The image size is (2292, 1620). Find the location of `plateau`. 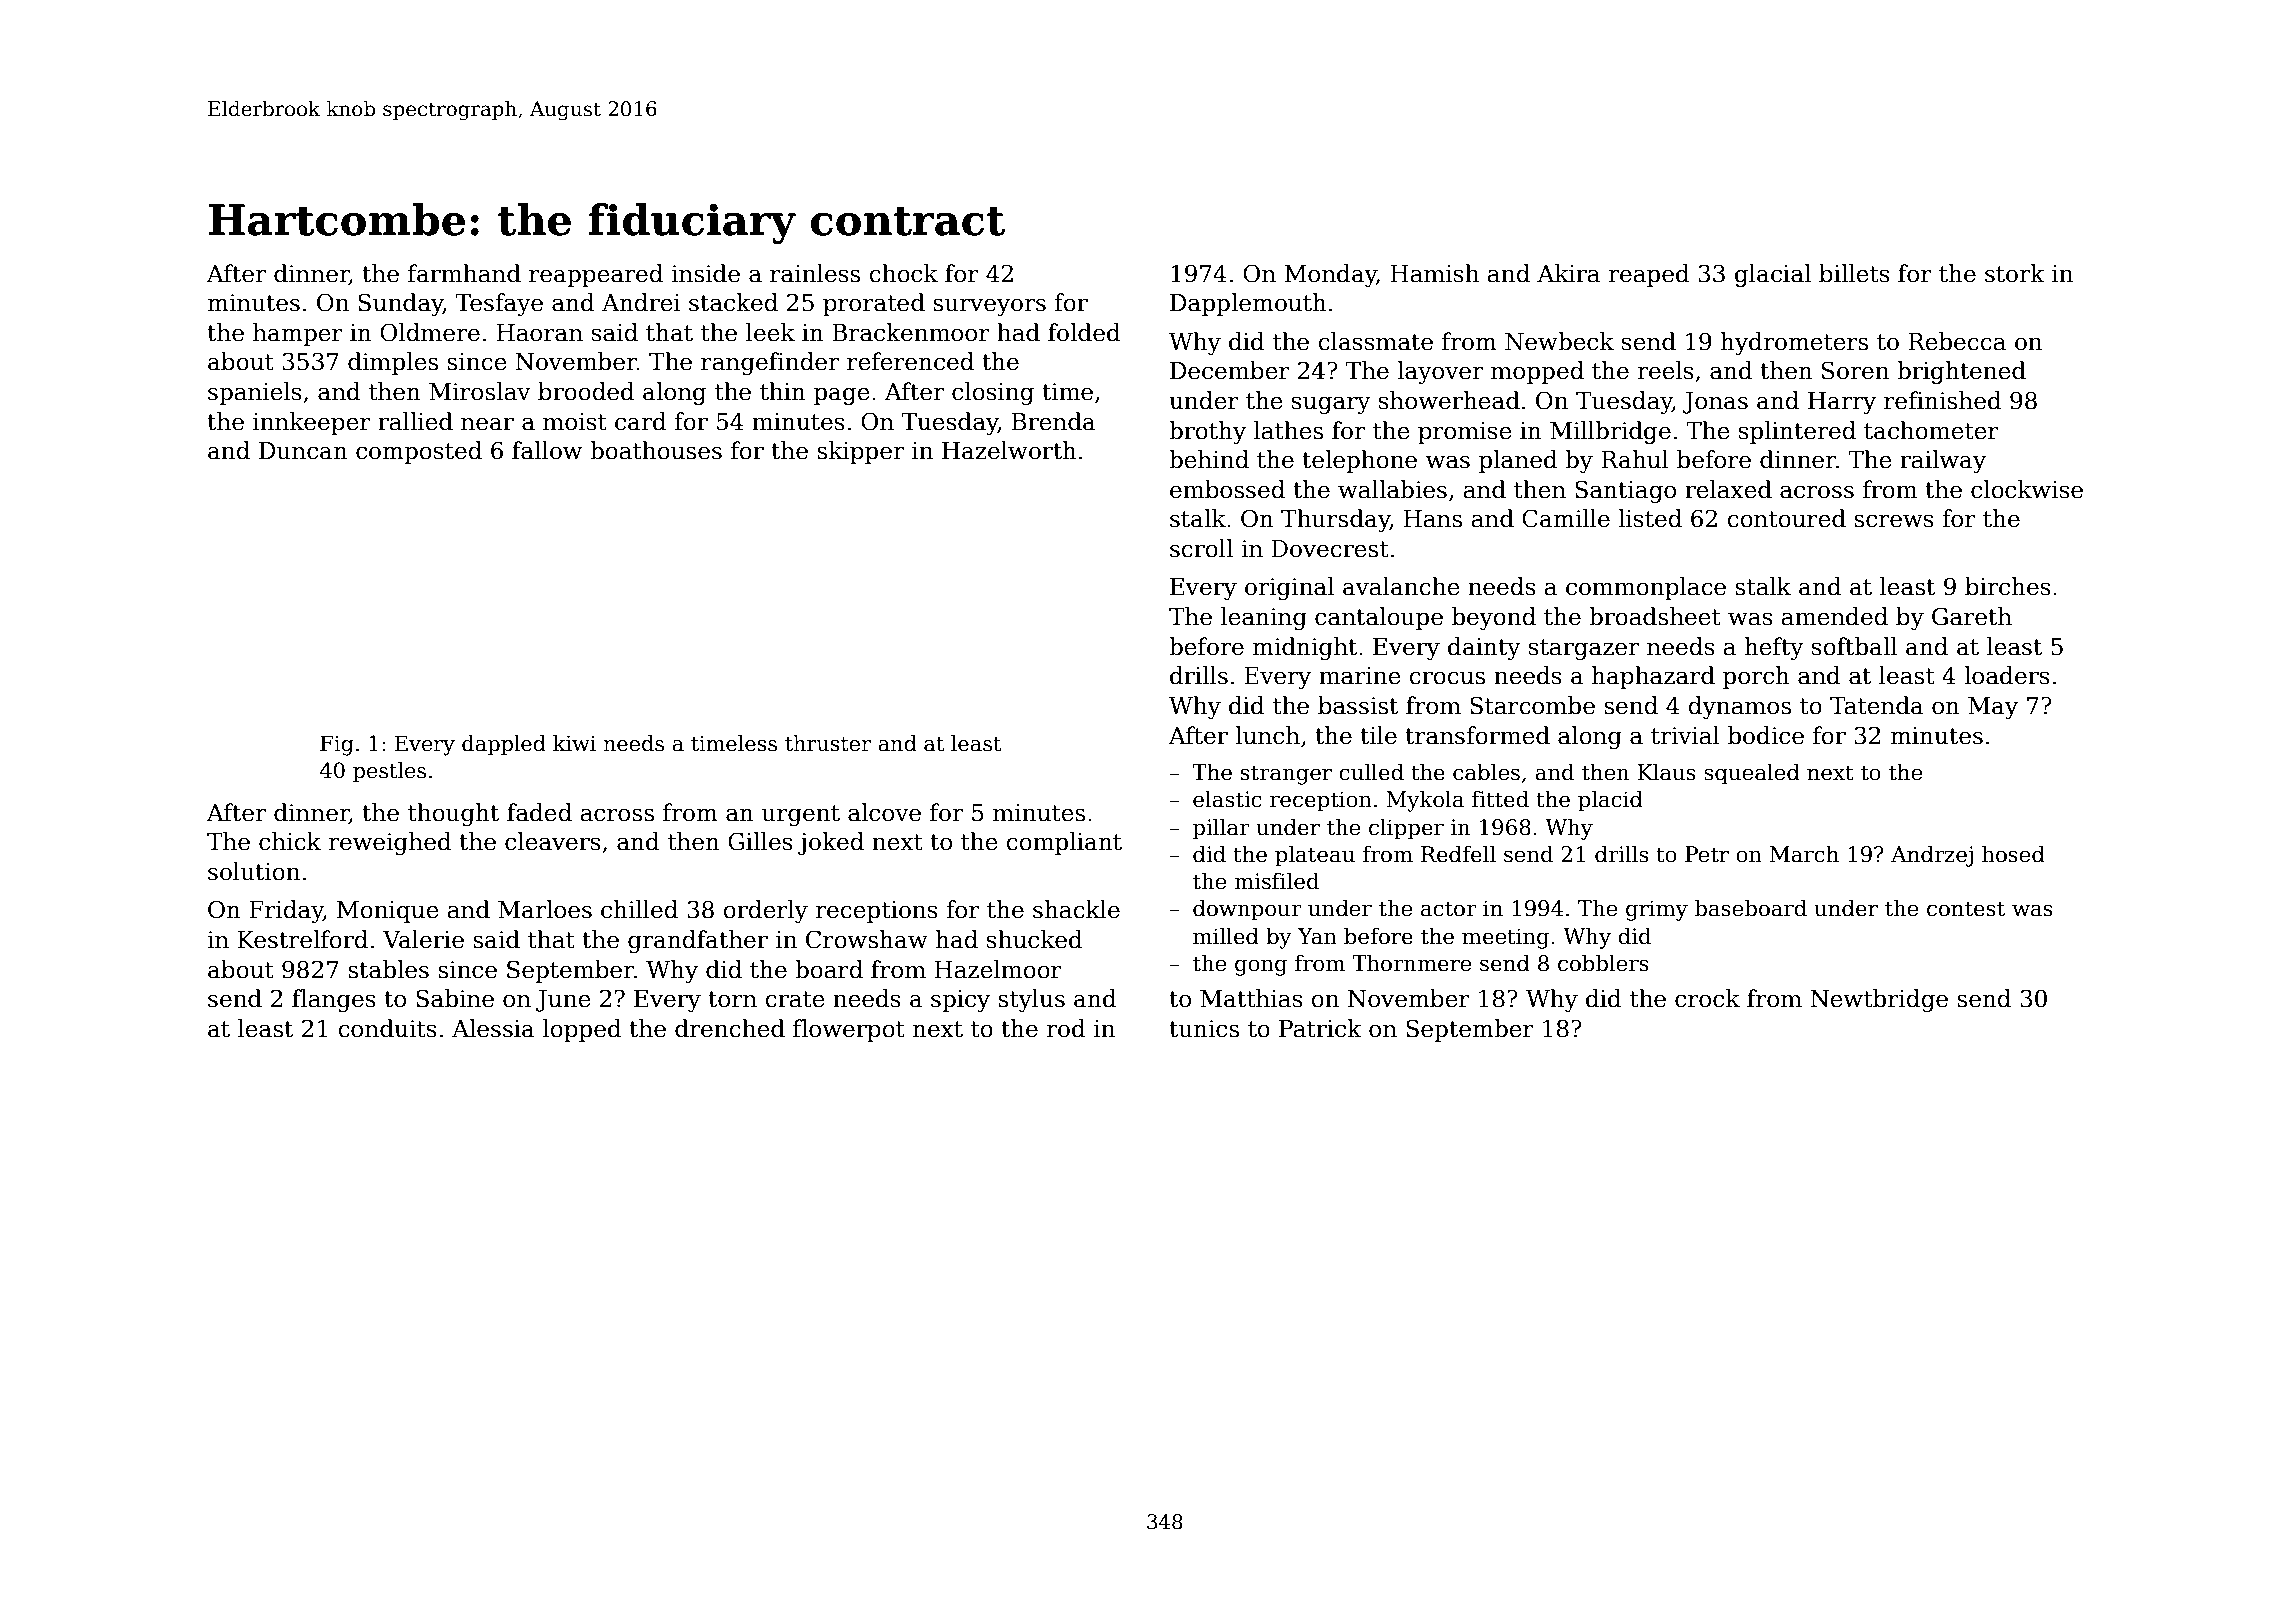

plateau is located at coordinates (1315, 856).
